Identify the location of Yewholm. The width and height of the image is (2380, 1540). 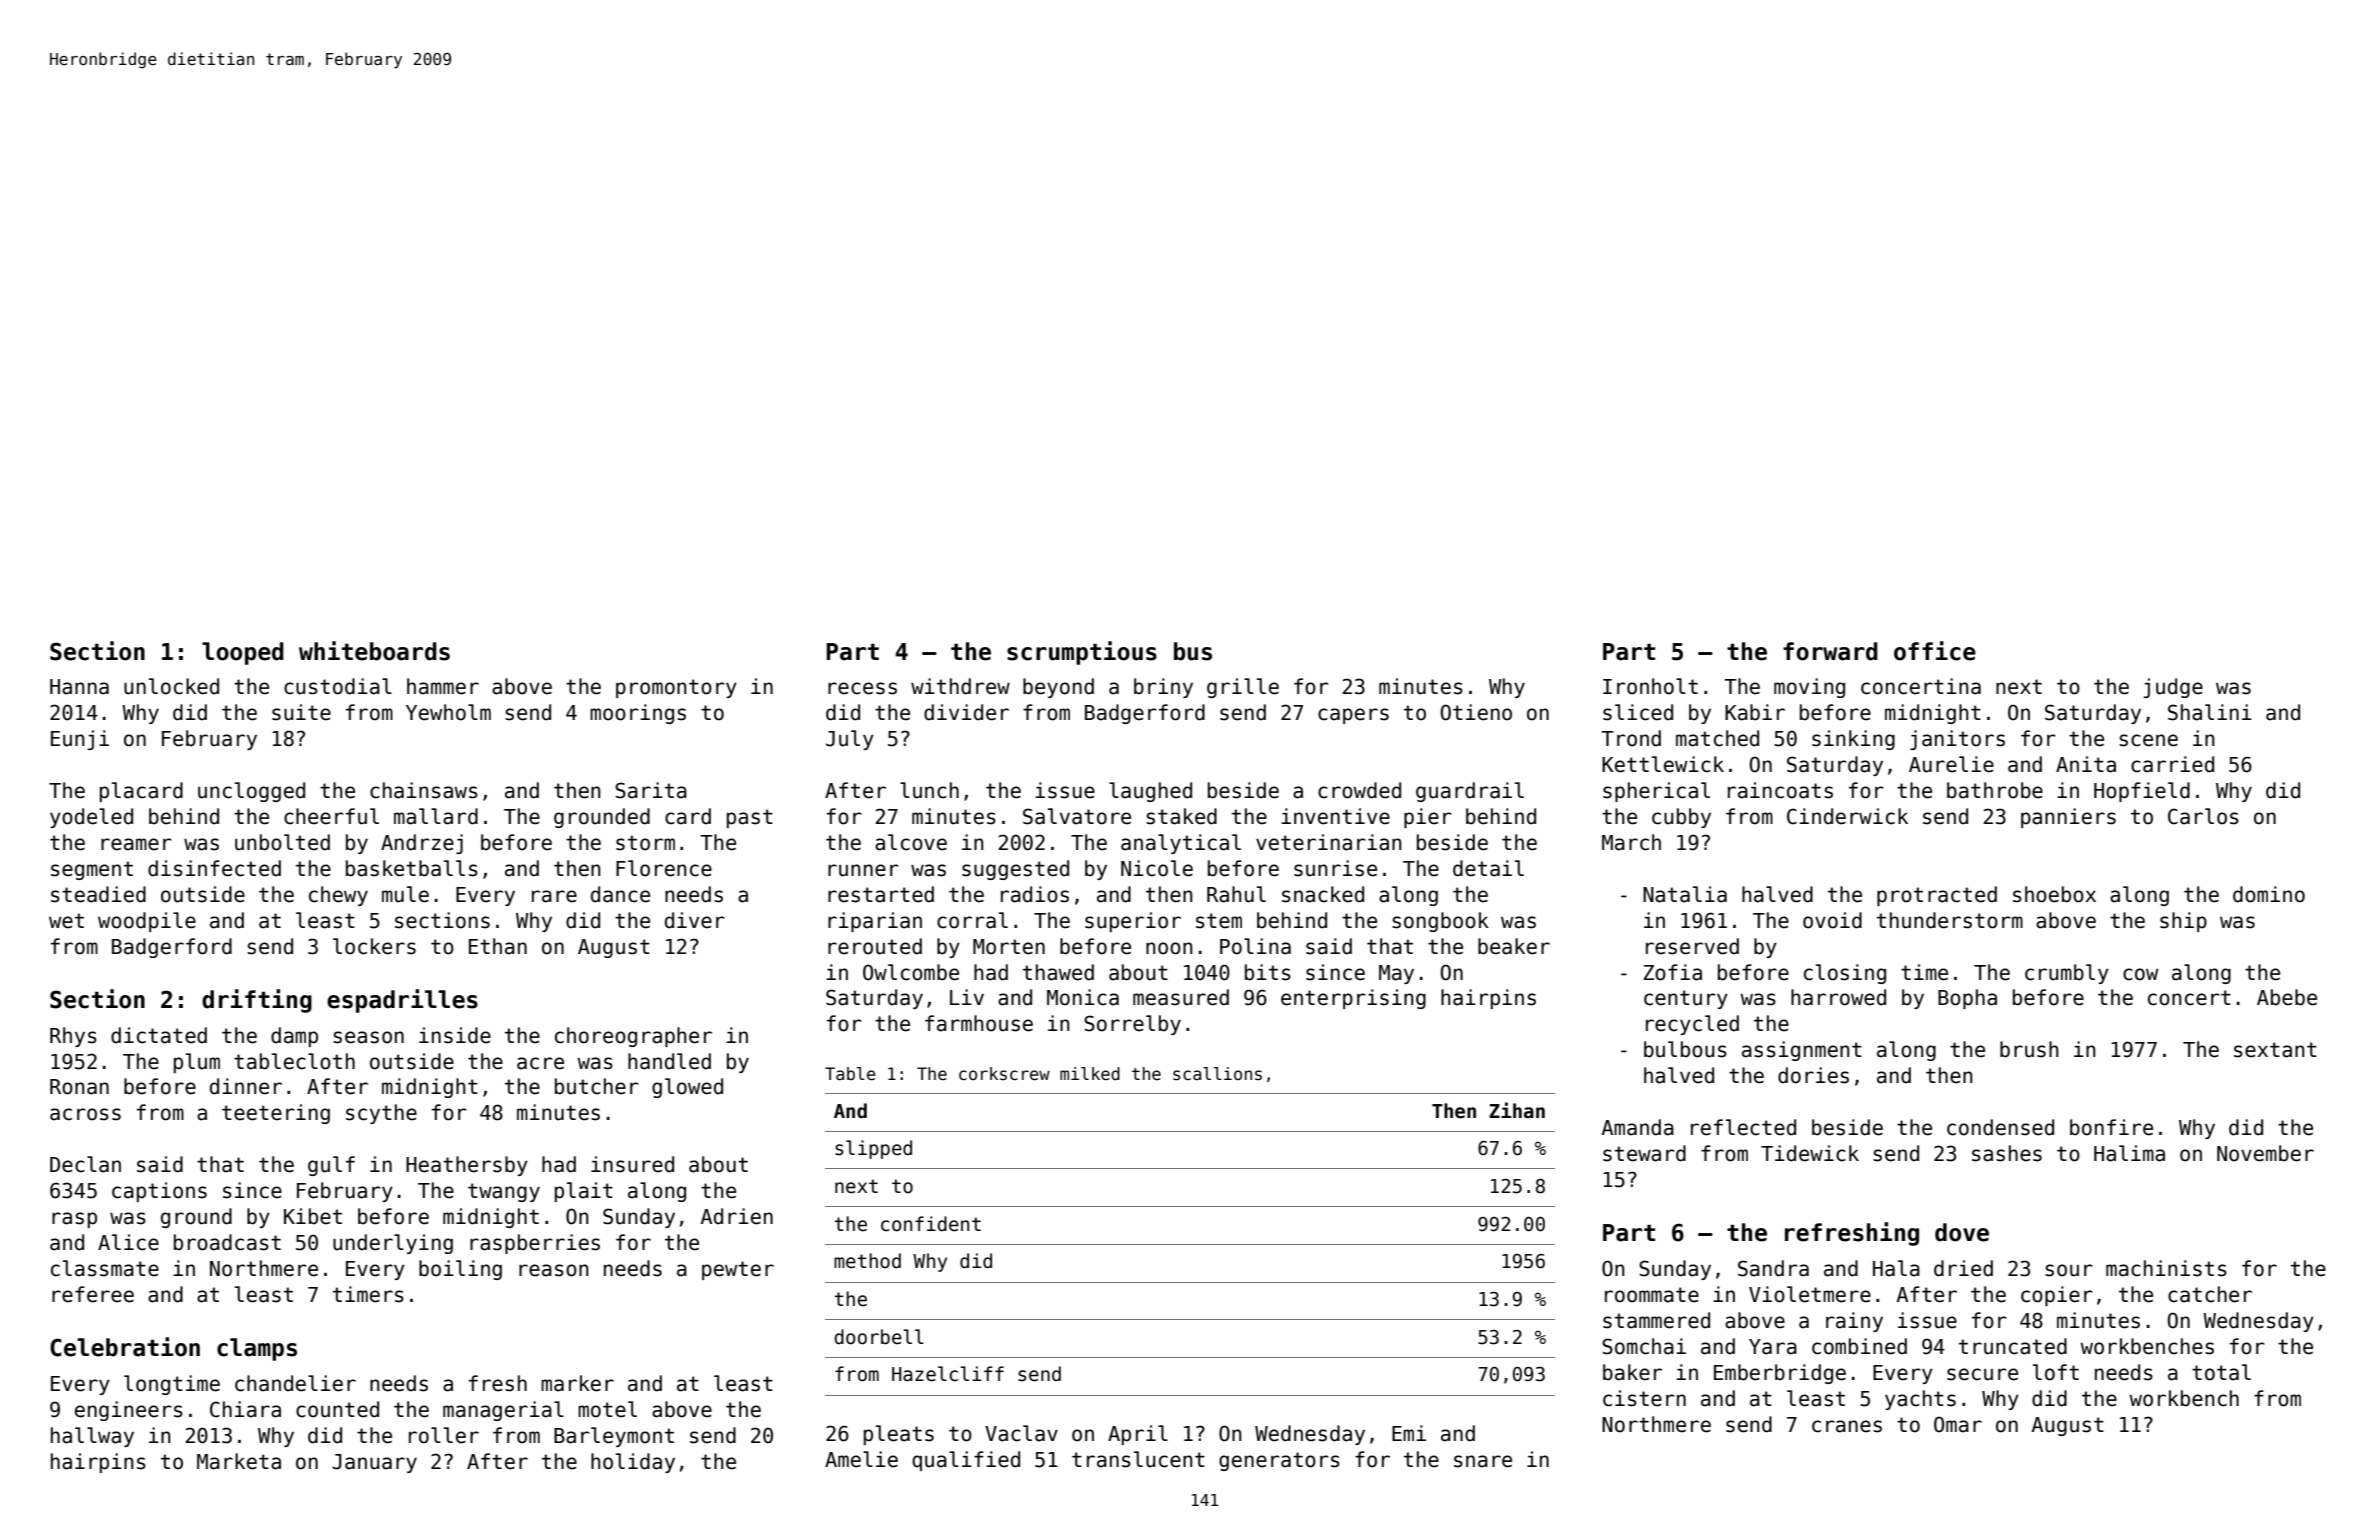
(448, 712).
